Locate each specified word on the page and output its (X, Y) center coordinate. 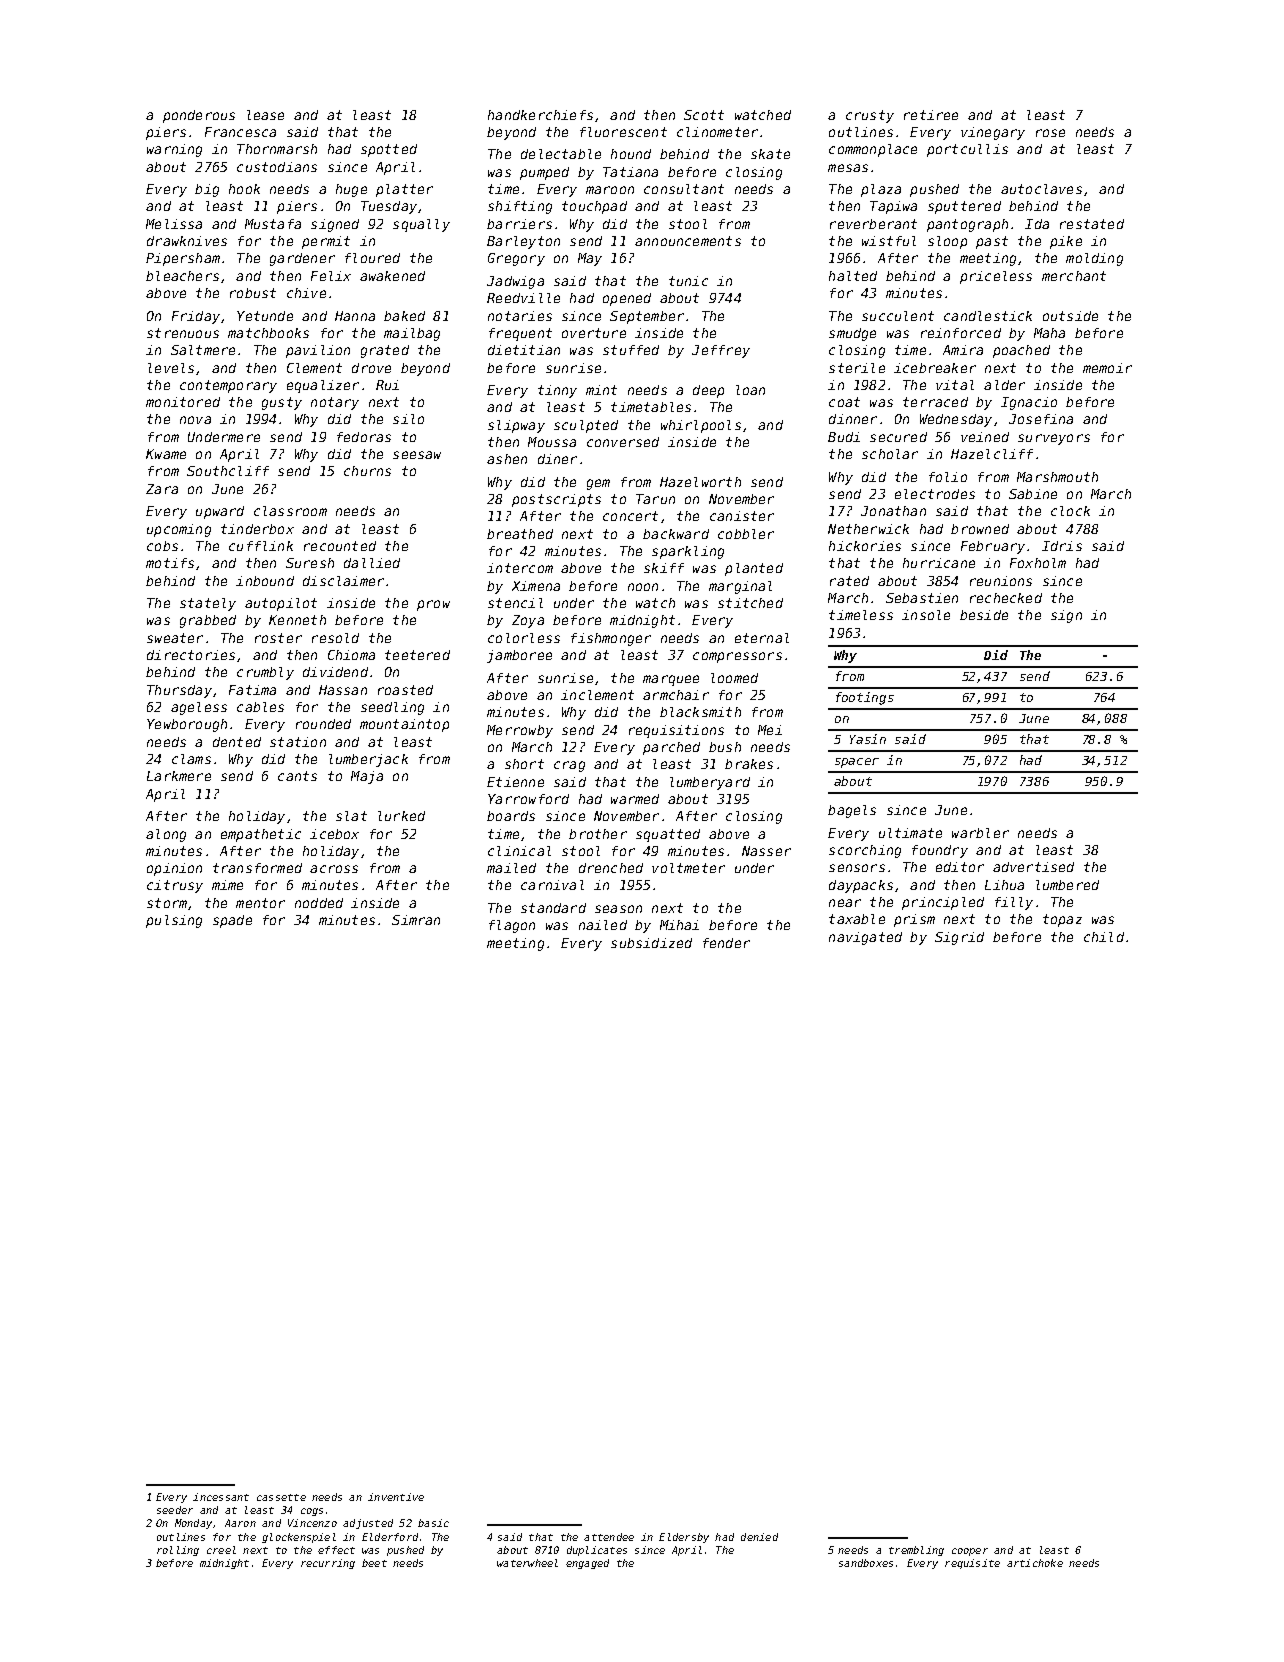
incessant (221, 1497)
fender (726, 943)
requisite (972, 1564)
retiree (931, 115)
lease (265, 115)
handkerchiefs (540, 115)
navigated (865, 938)
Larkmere (179, 776)
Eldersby (684, 1538)
